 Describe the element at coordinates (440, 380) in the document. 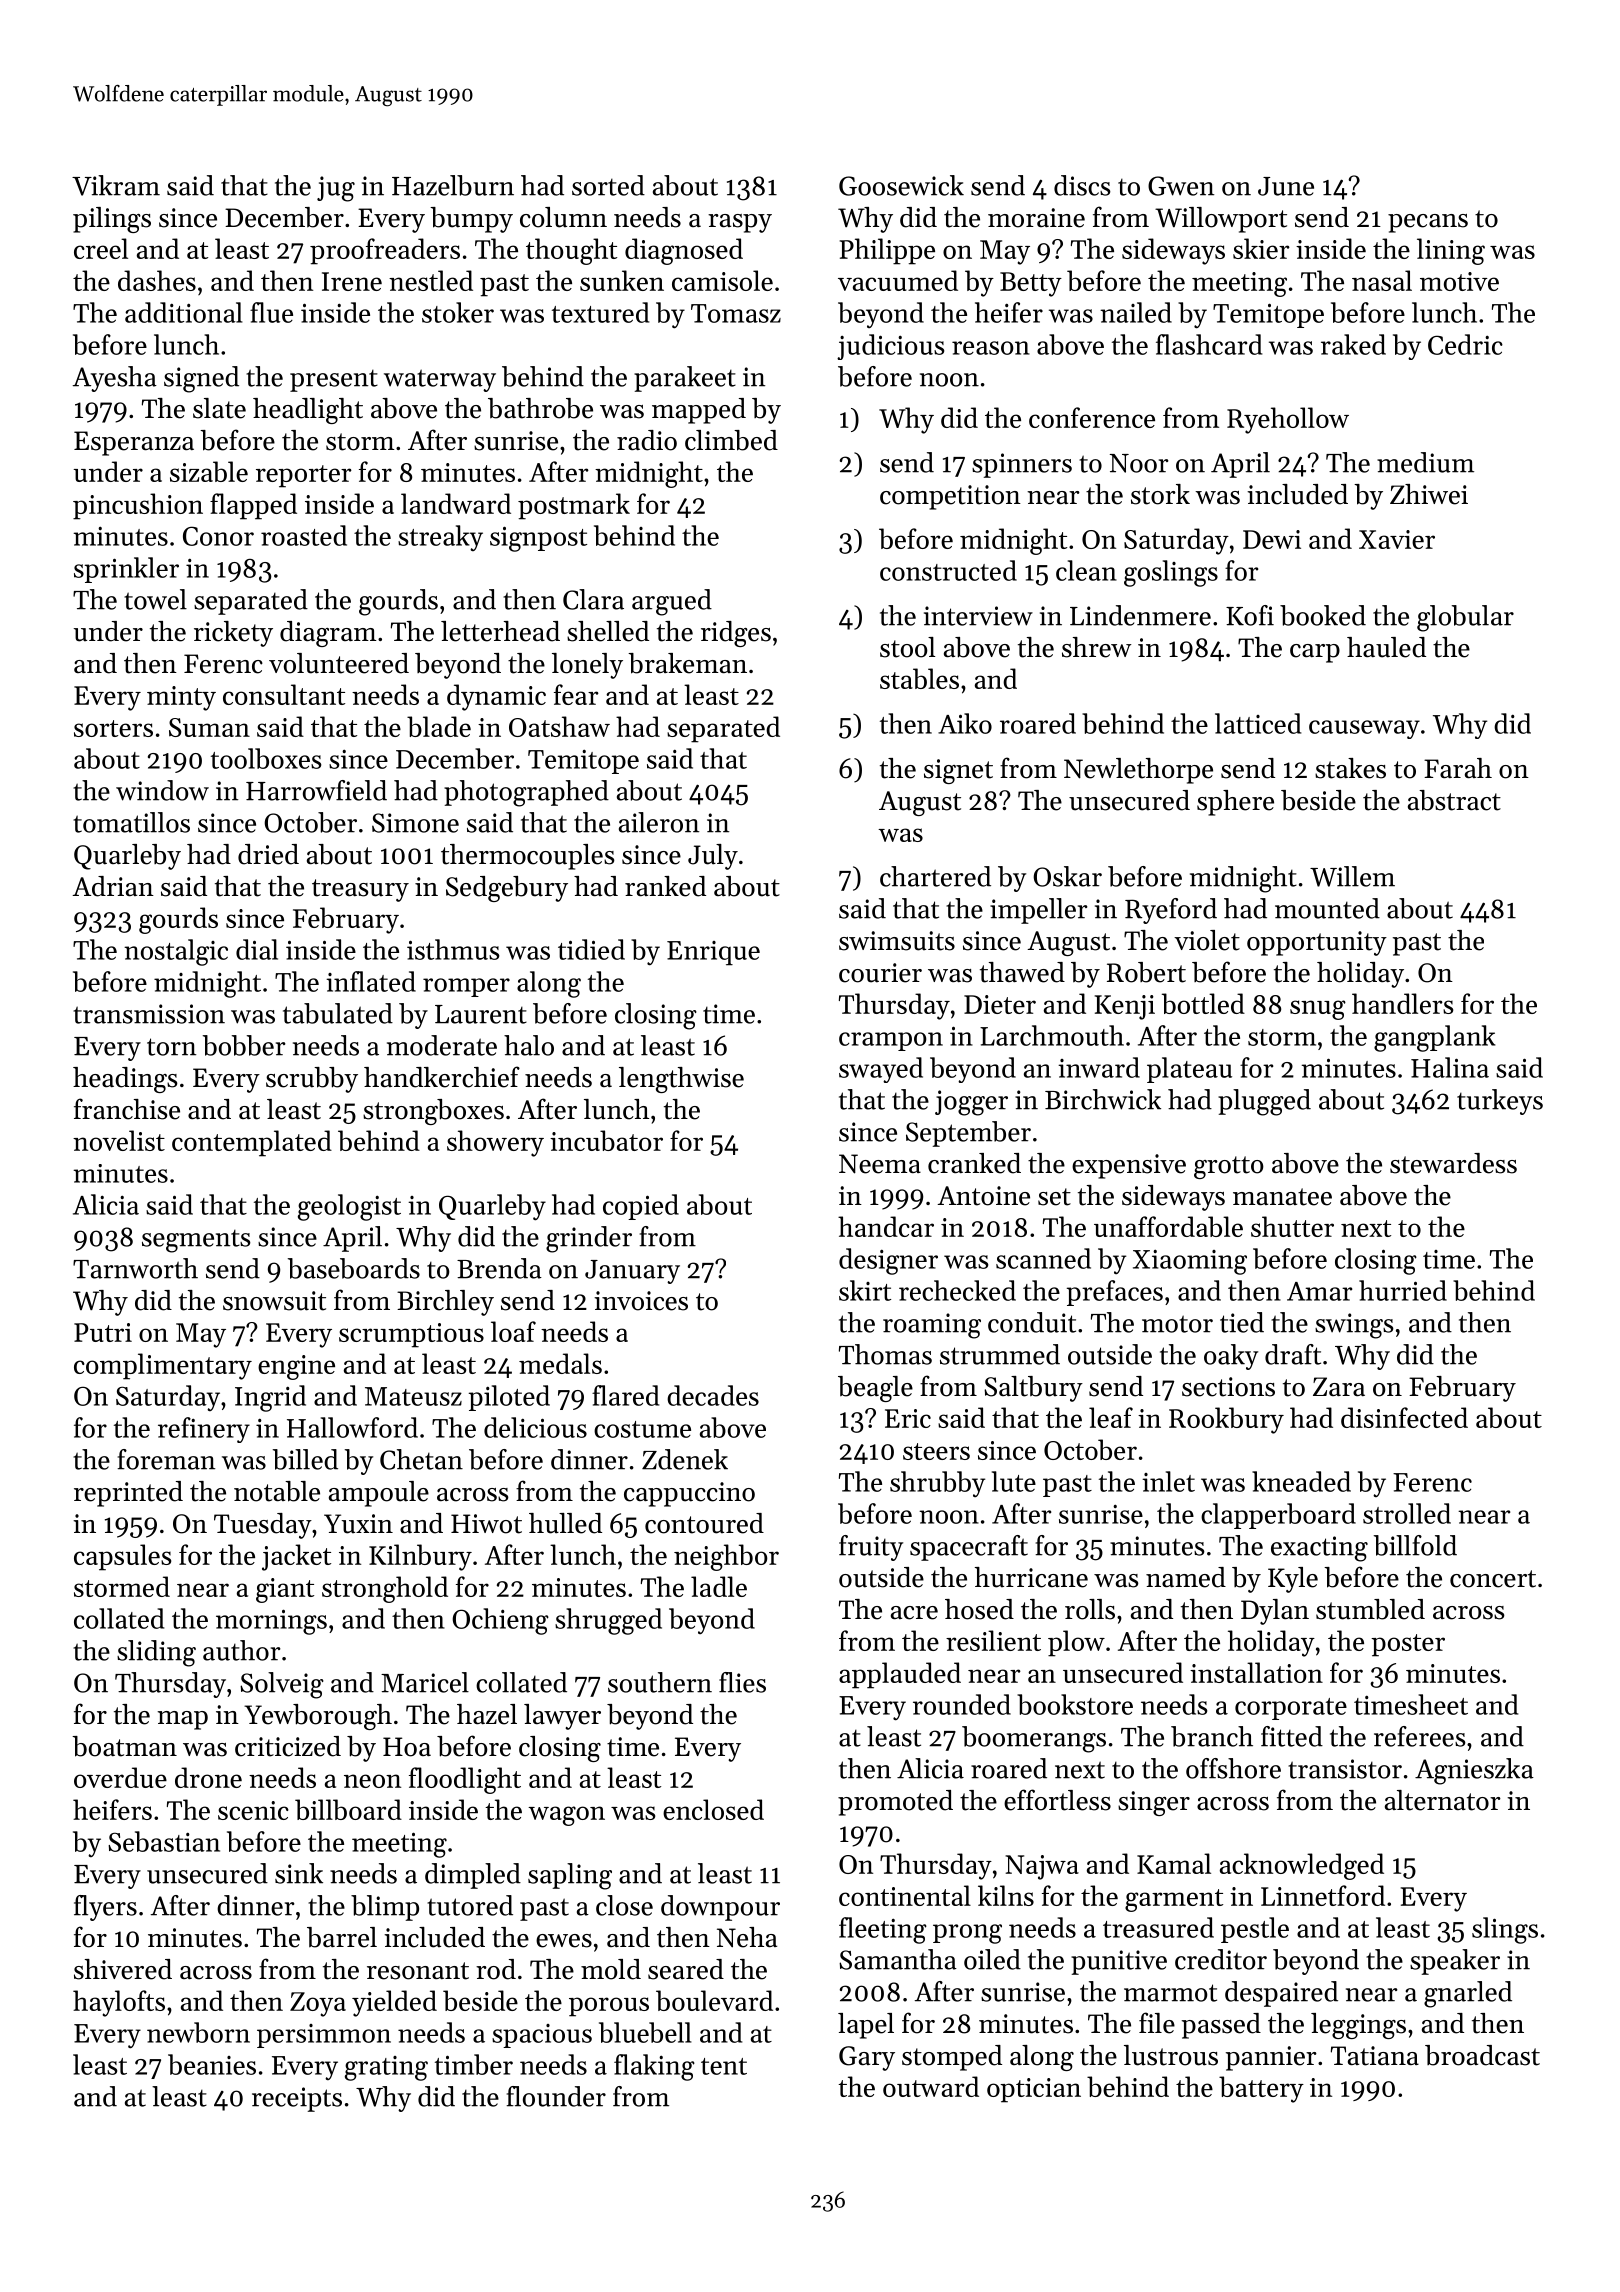

I see `waterway` at that location.
